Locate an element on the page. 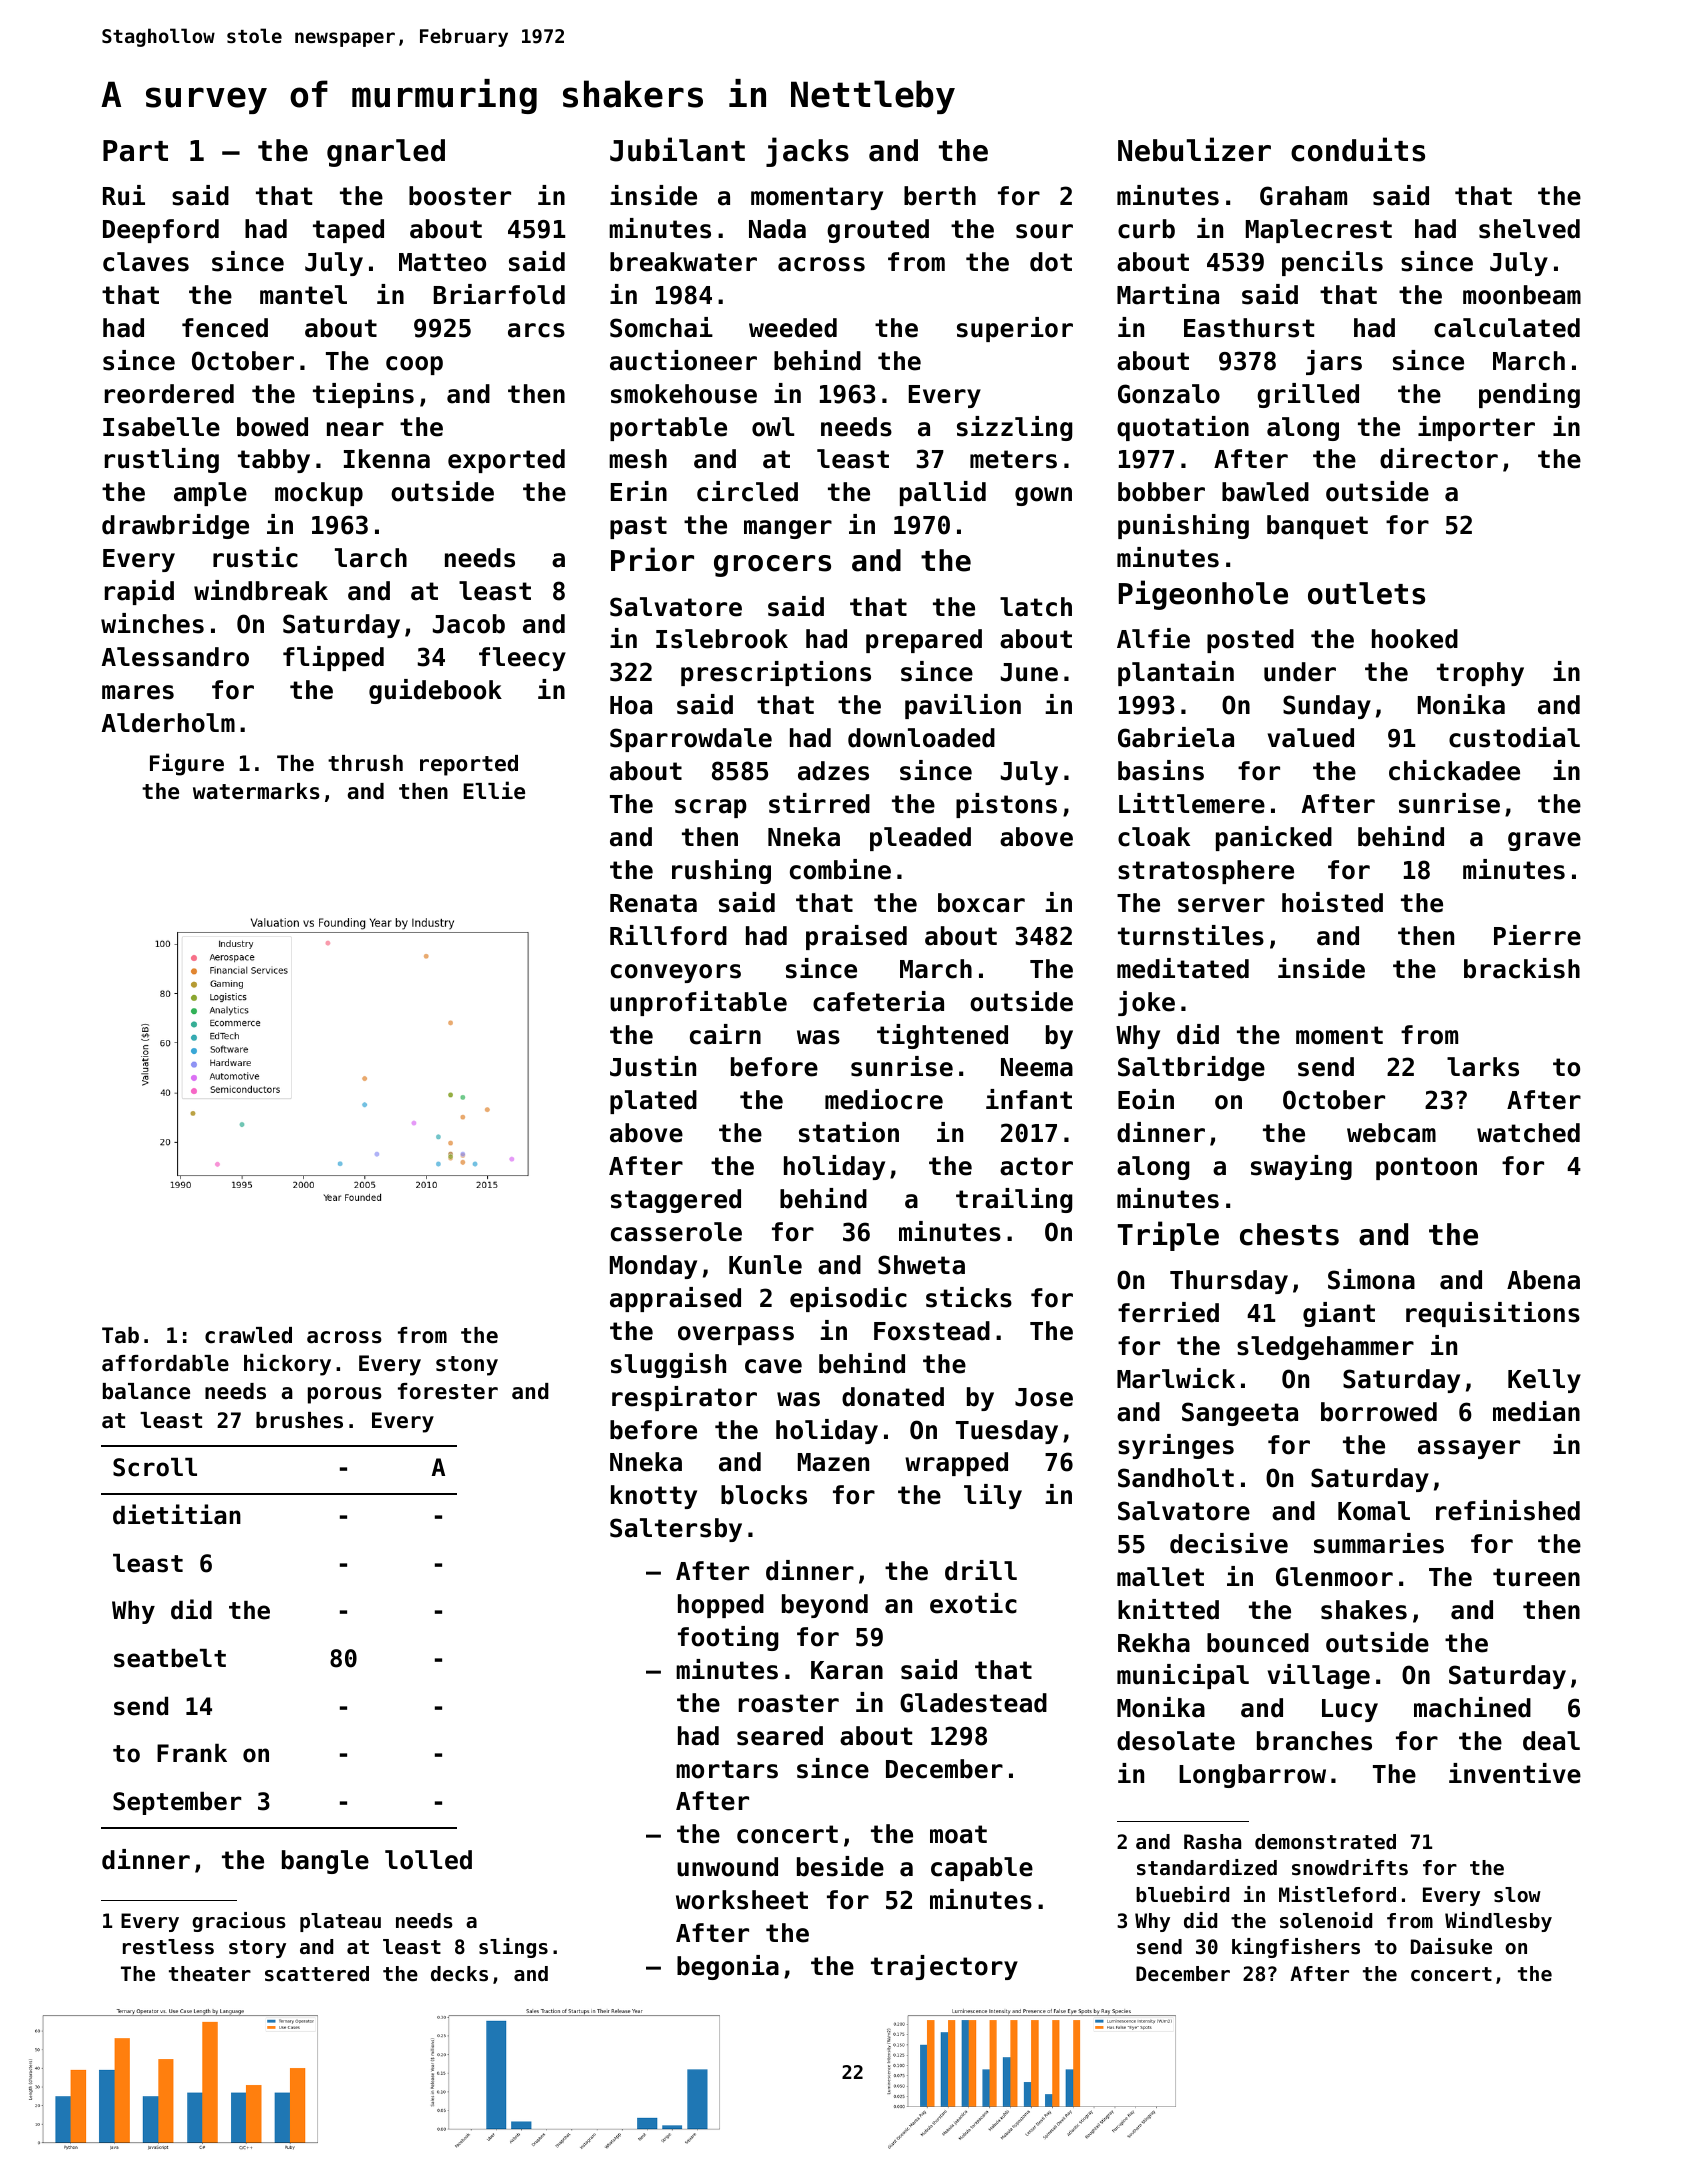 The image size is (1683, 2178). theater is located at coordinates (210, 1974).
